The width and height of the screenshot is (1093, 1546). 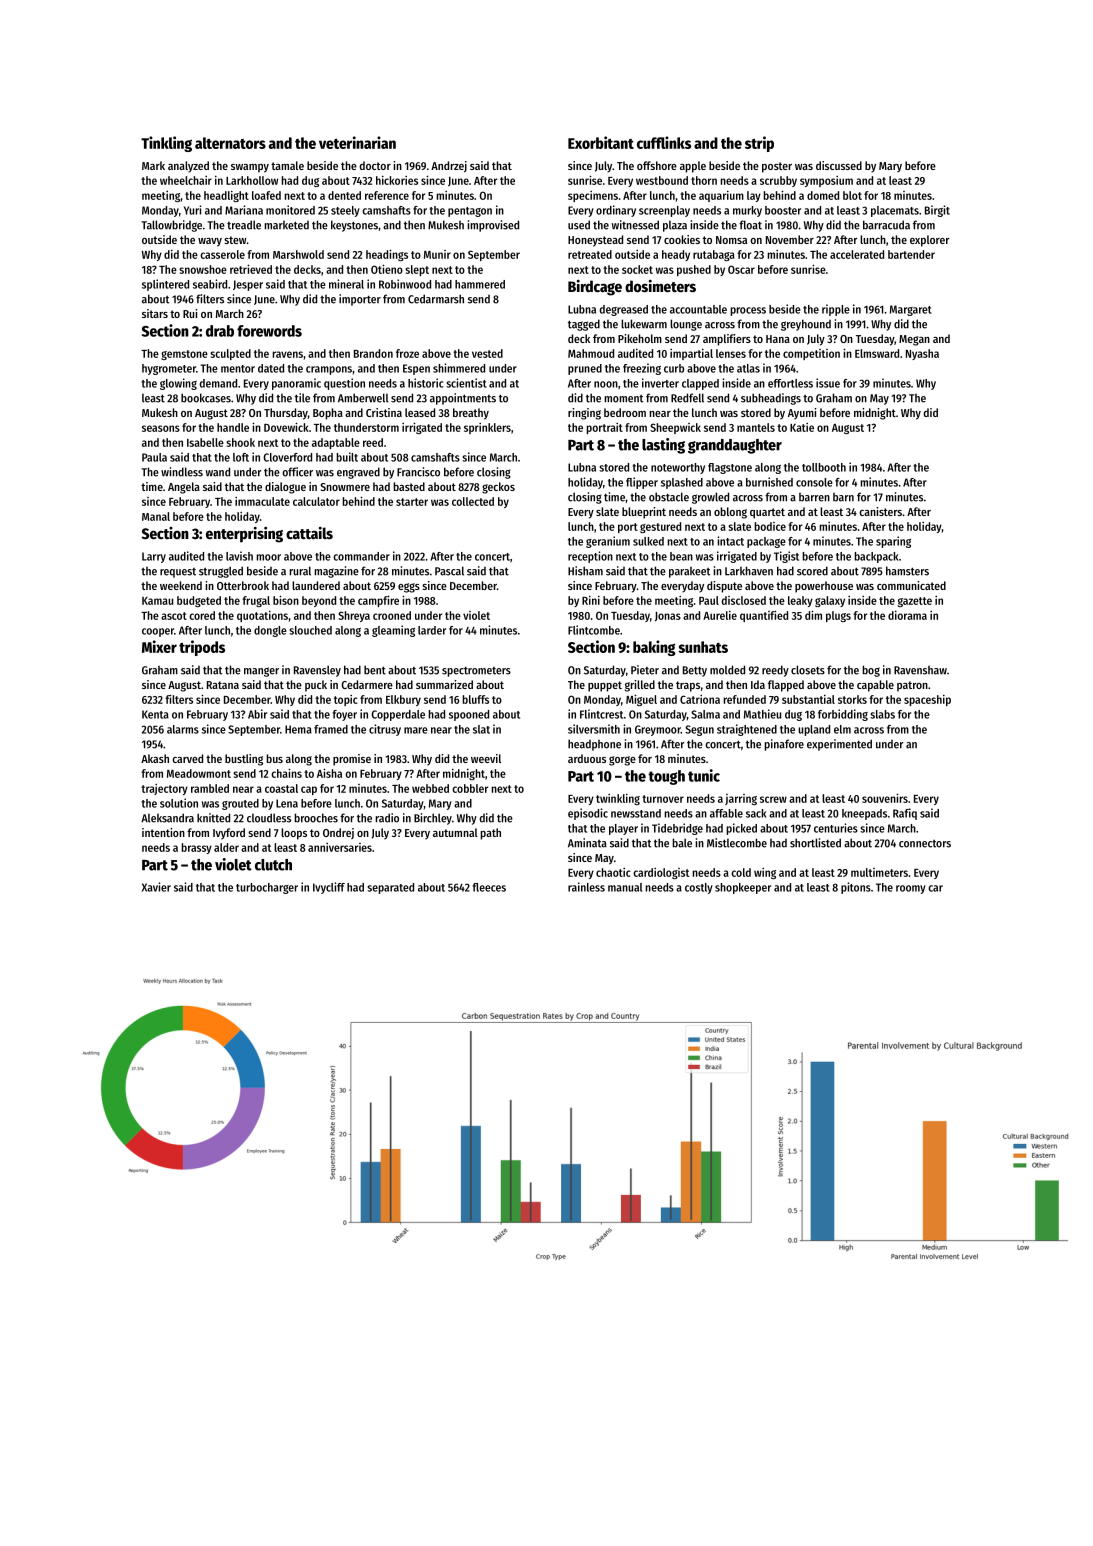 I want to click on heady, so click(x=676, y=255).
